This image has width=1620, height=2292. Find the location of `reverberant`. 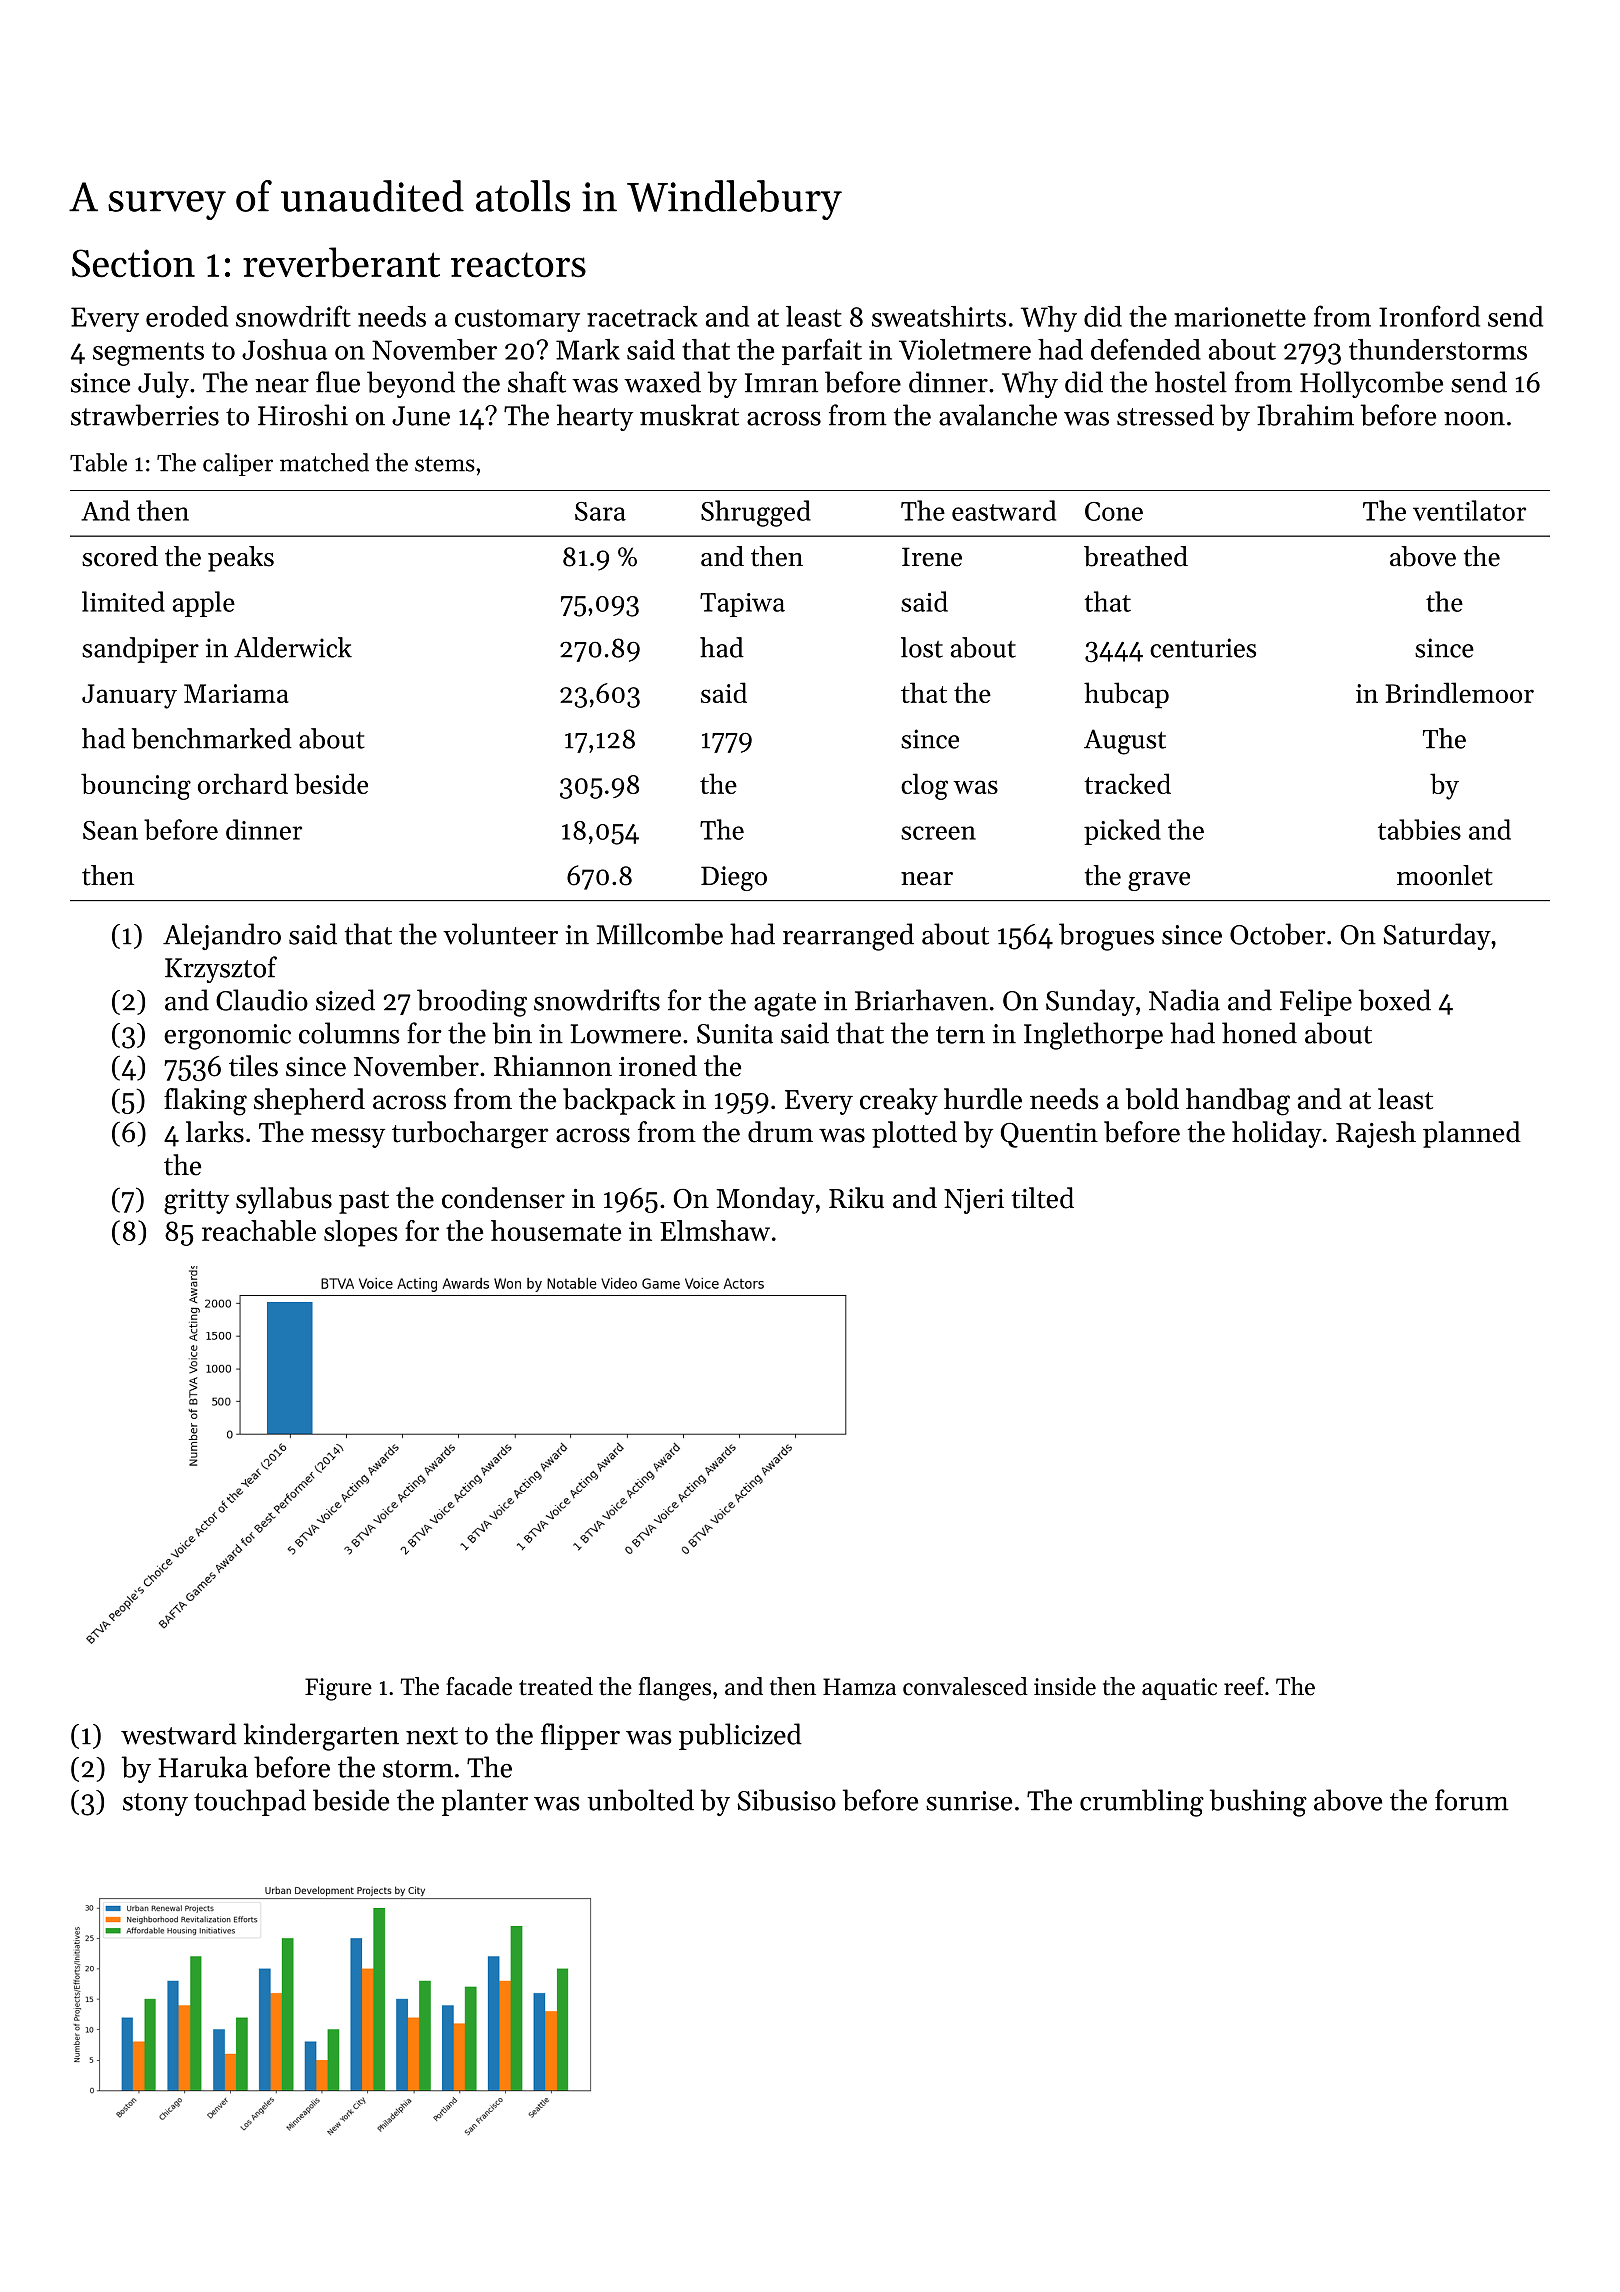

reverberant is located at coordinates (341, 262).
